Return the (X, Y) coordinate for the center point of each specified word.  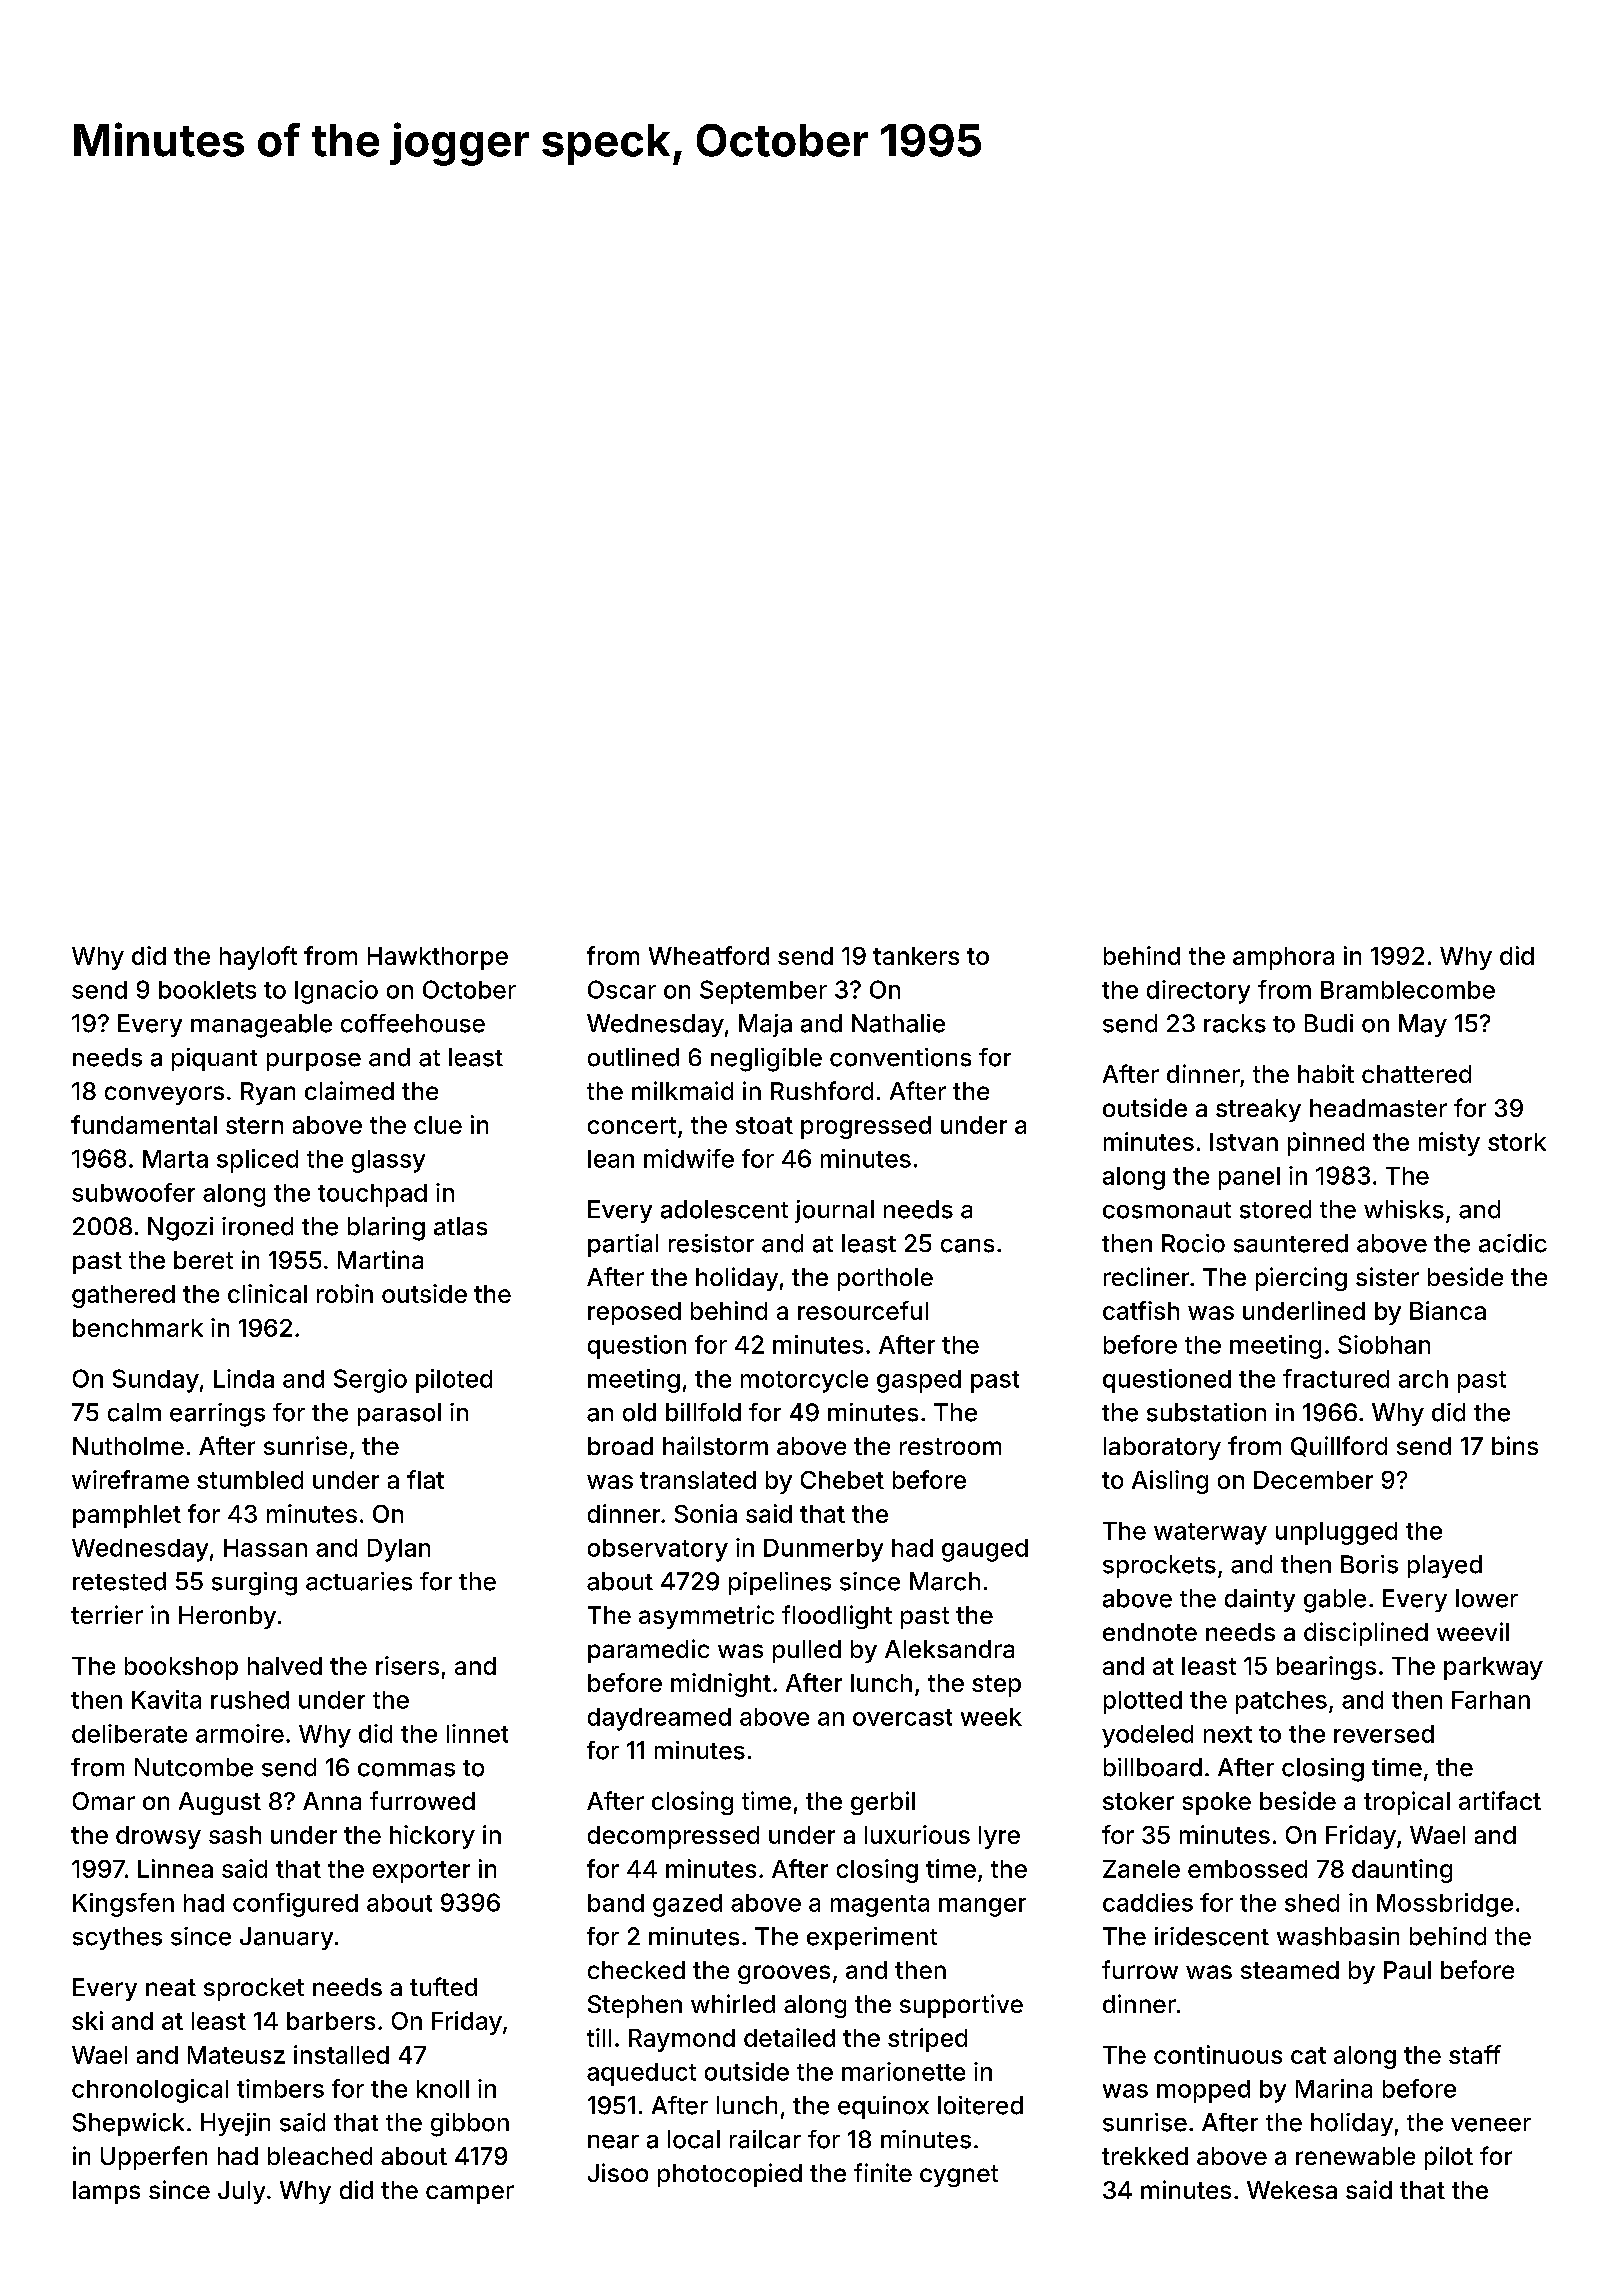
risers (407, 1665)
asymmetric (706, 1617)
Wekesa (1292, 2190)
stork (1517, 1142)
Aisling (1170, 1482)
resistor (711, 1243)
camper (470, 2194)
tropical (1407, 1803)
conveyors (164, 1095)
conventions (900, 1057)
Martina (380, 1259)
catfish (1141, 1310)
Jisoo (618, 2172)
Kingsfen (123, 1905)
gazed (687, 1905)
